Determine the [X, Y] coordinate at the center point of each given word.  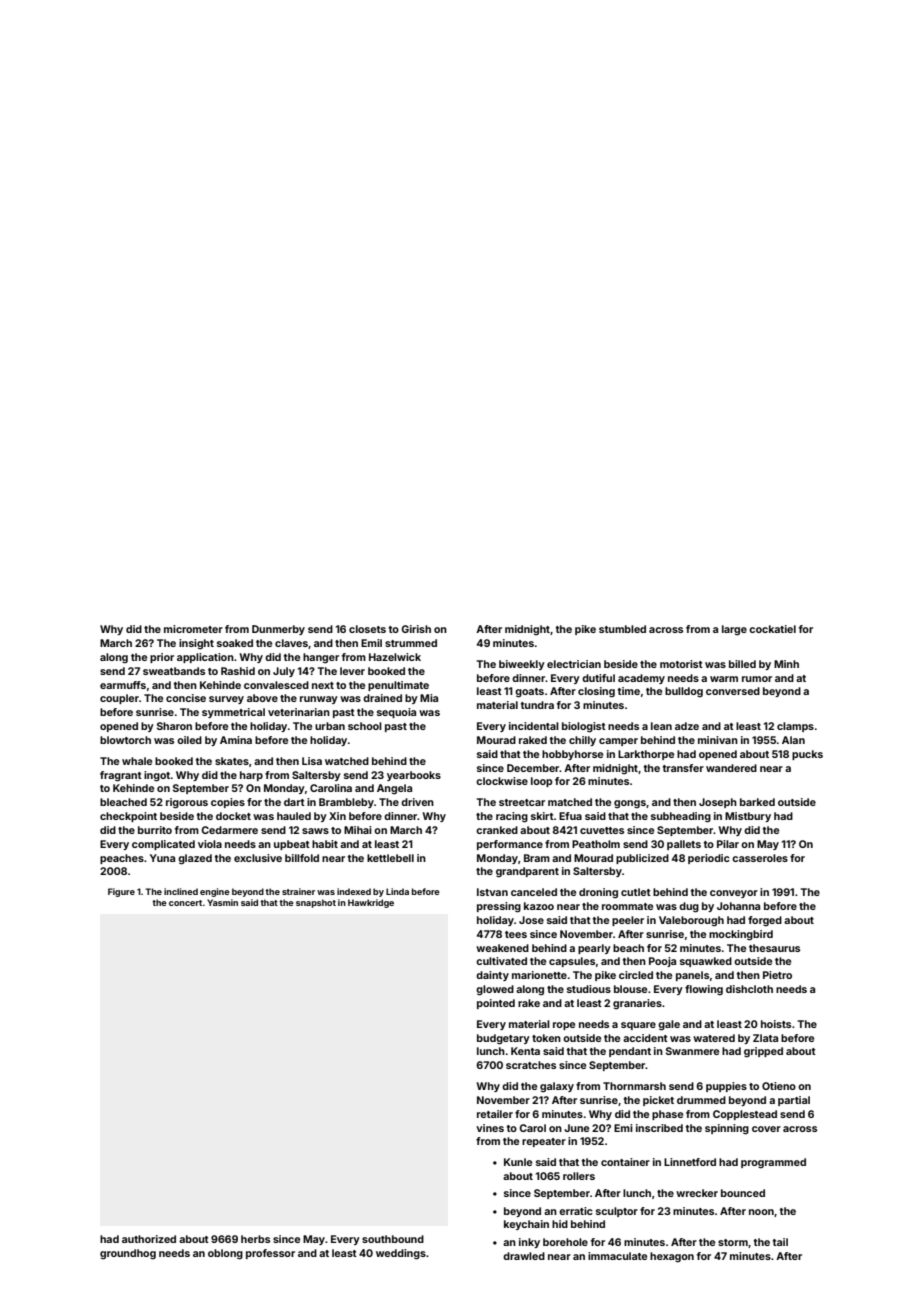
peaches [122, 859]
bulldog [684, 692]
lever [352, 671]
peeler [628, 921]
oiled [189, 740]
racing [512, 817]
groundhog [128, 1254]
